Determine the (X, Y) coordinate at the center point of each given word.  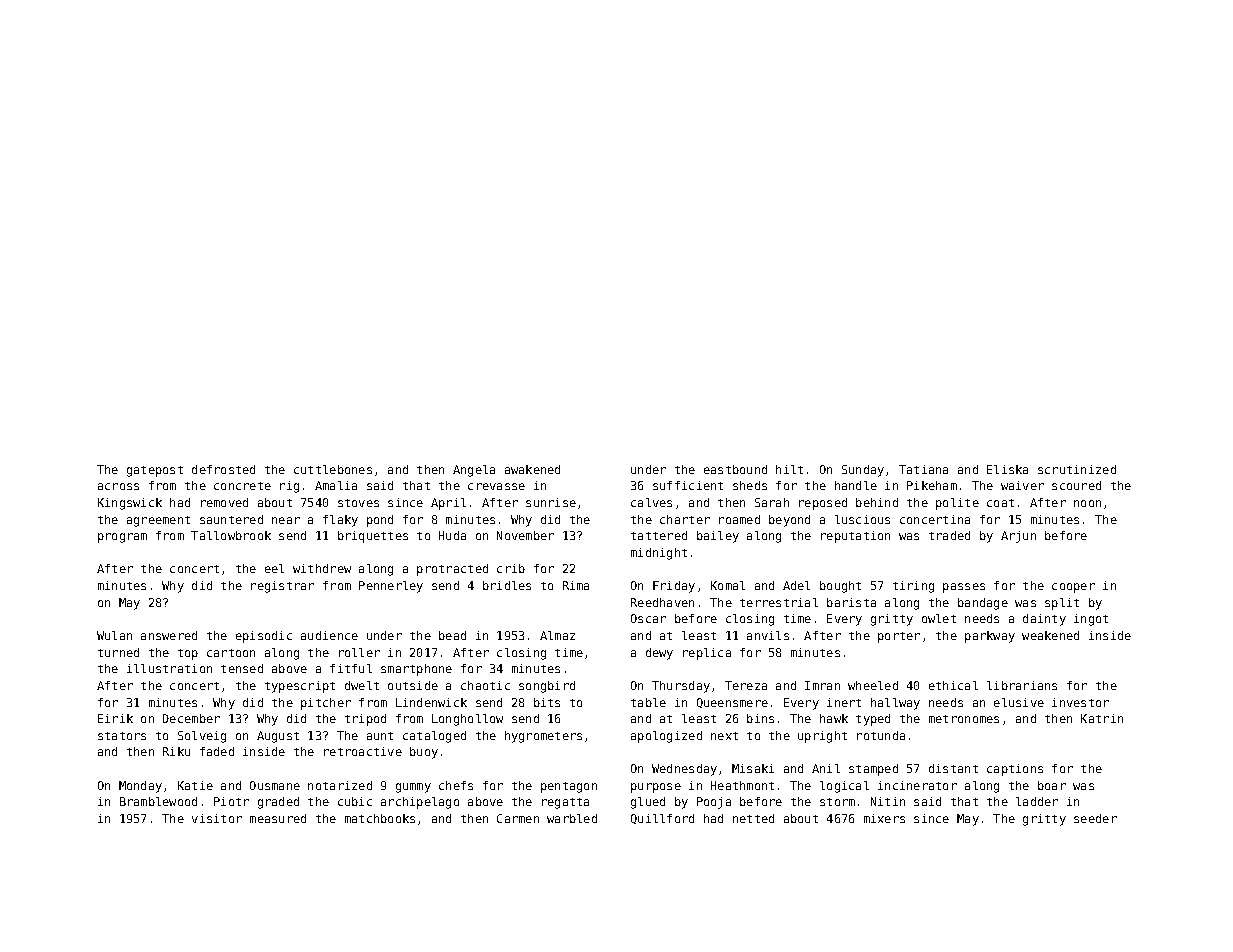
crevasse (496, 486)
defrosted (223, 469)
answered (169, 635)
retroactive (363, 751)
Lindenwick (431, 702)
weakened (1050, 635)
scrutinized (1077, 469)
